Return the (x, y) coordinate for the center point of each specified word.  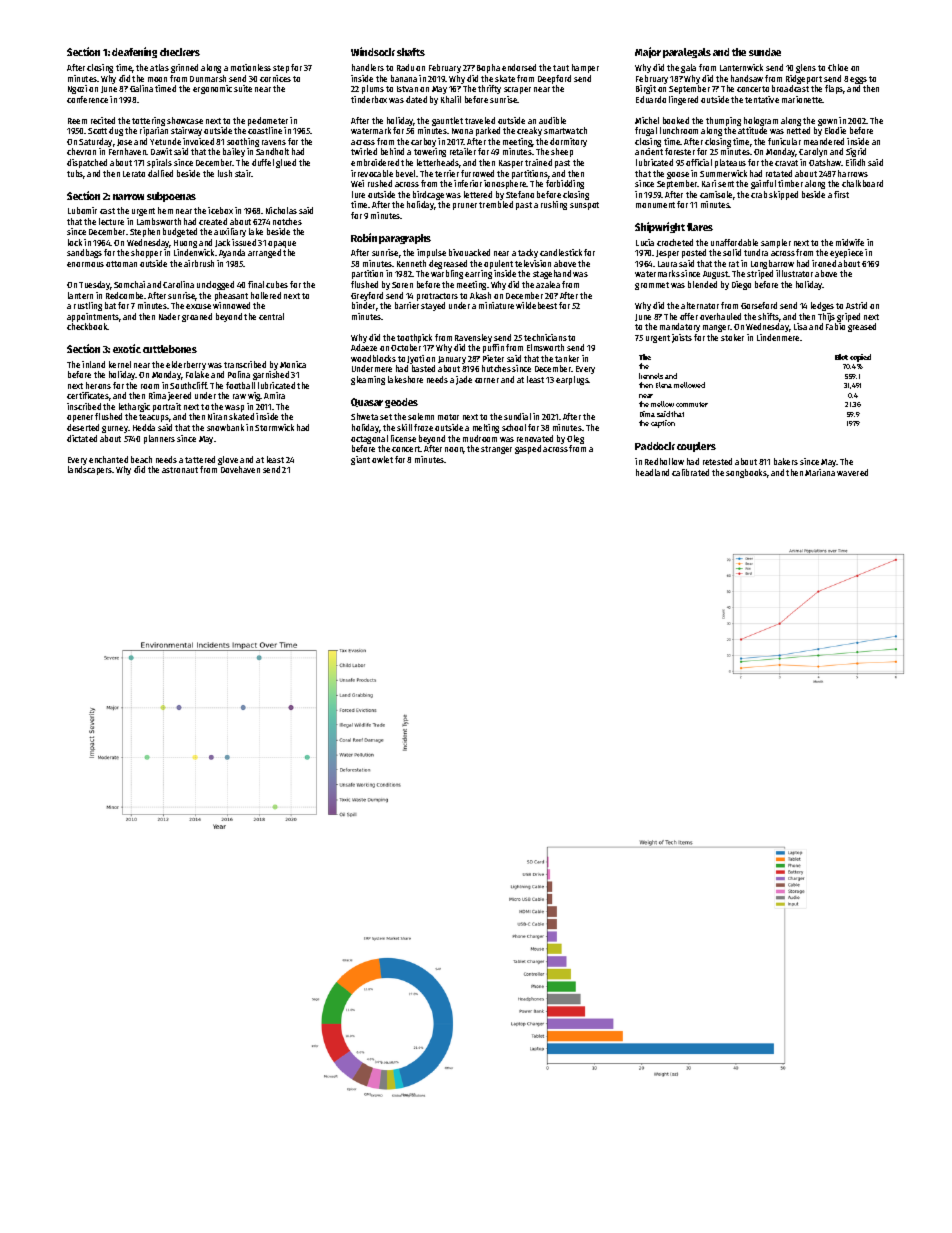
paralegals (687, 53)
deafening (134, 52)
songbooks (746, 473)
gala (688, 68)
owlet (382, 459)
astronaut (180, 470)
